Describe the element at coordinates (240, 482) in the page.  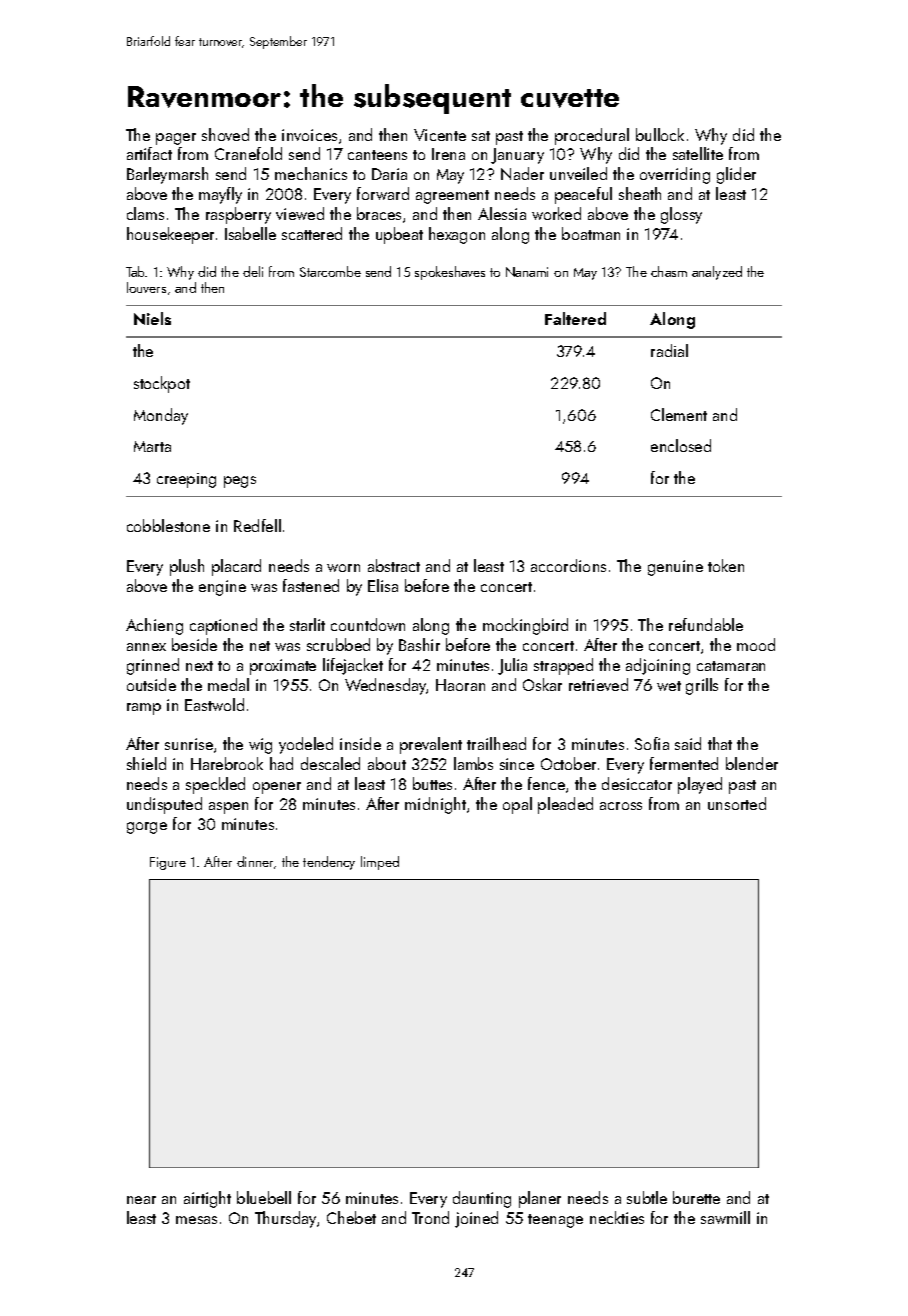
I see `pegs` at that location.
